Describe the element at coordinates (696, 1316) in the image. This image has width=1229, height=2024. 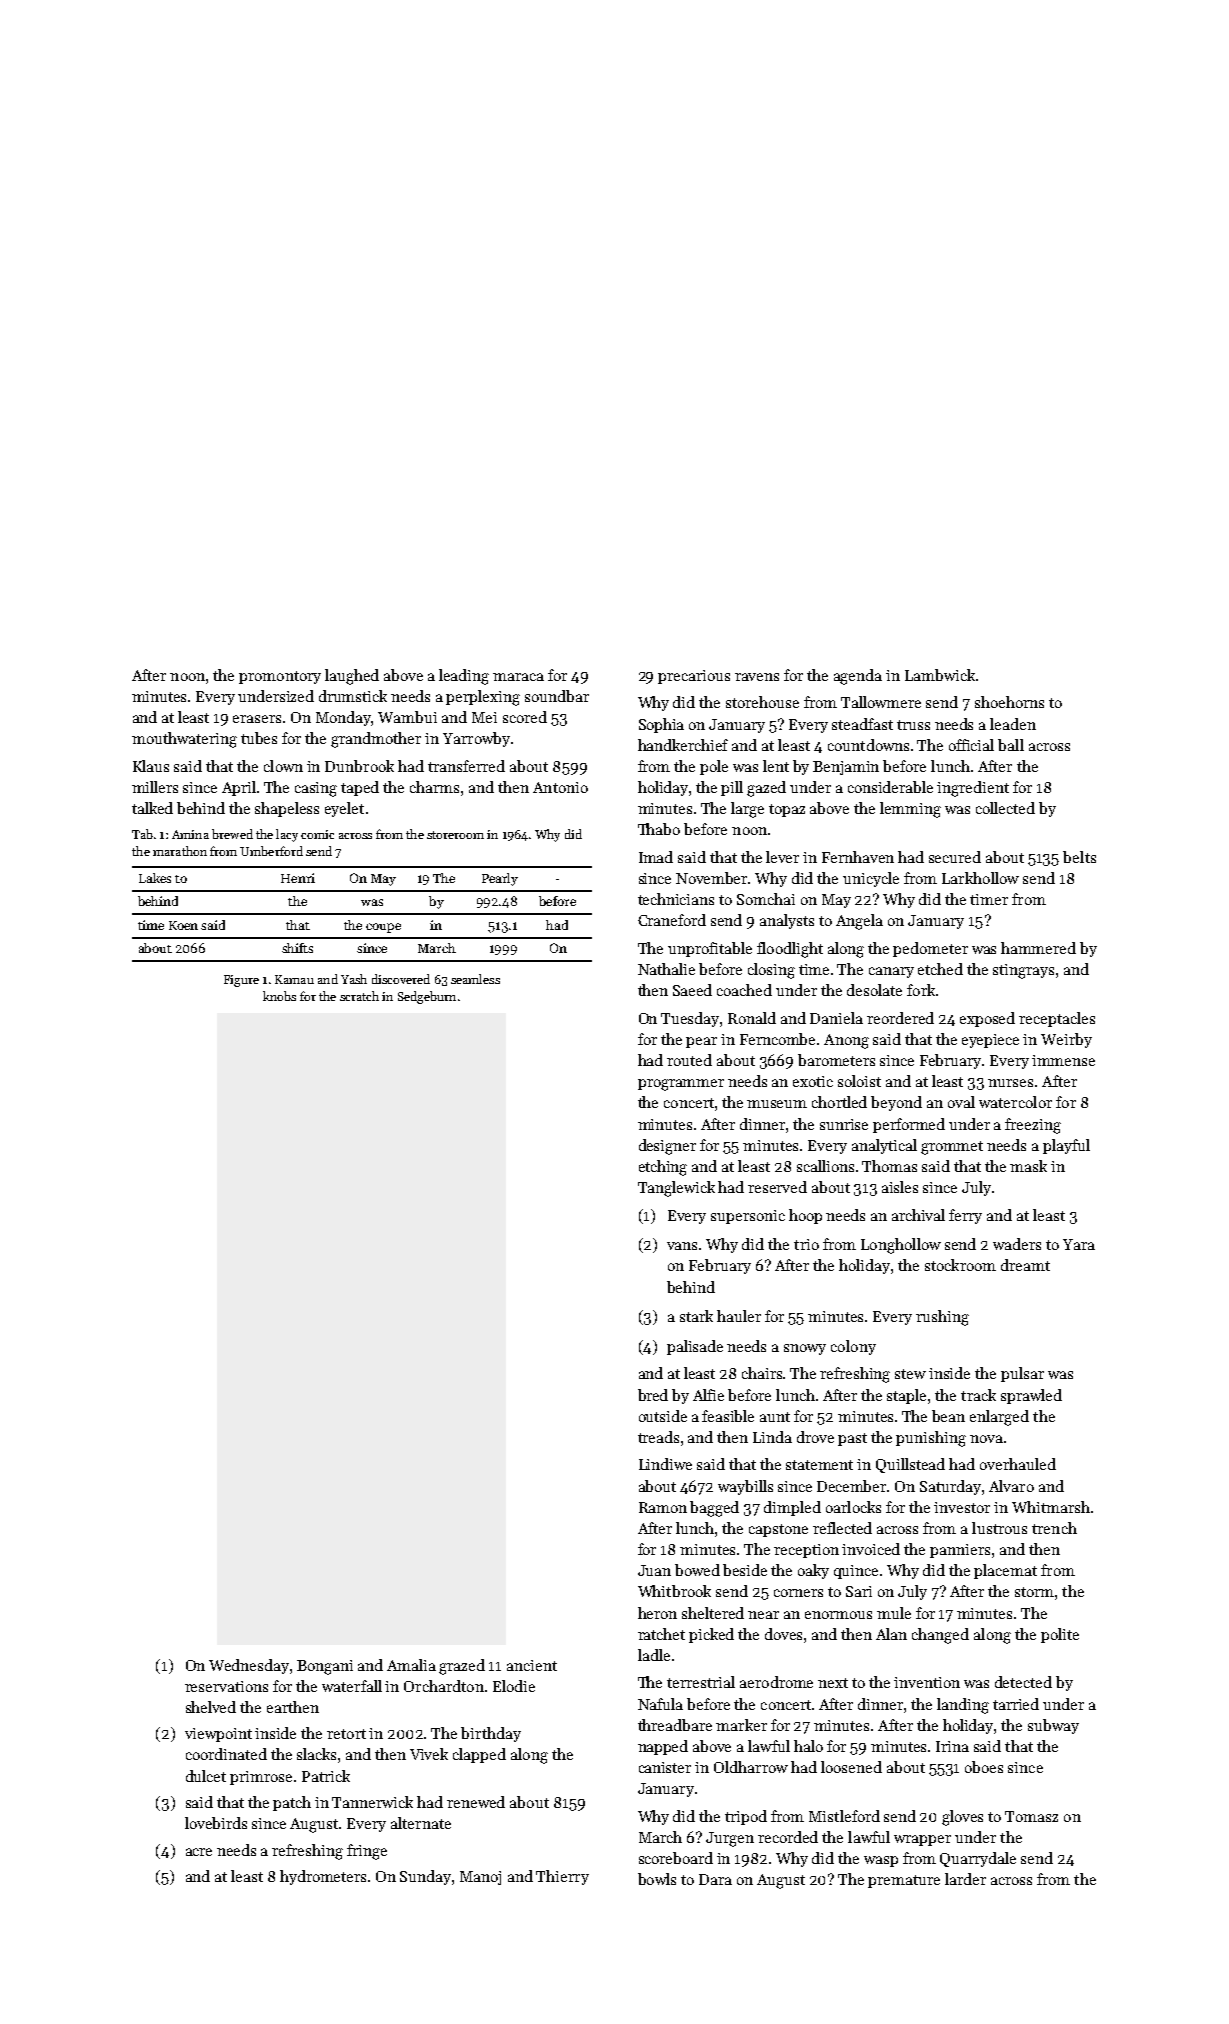
I see `stark` at that location.
